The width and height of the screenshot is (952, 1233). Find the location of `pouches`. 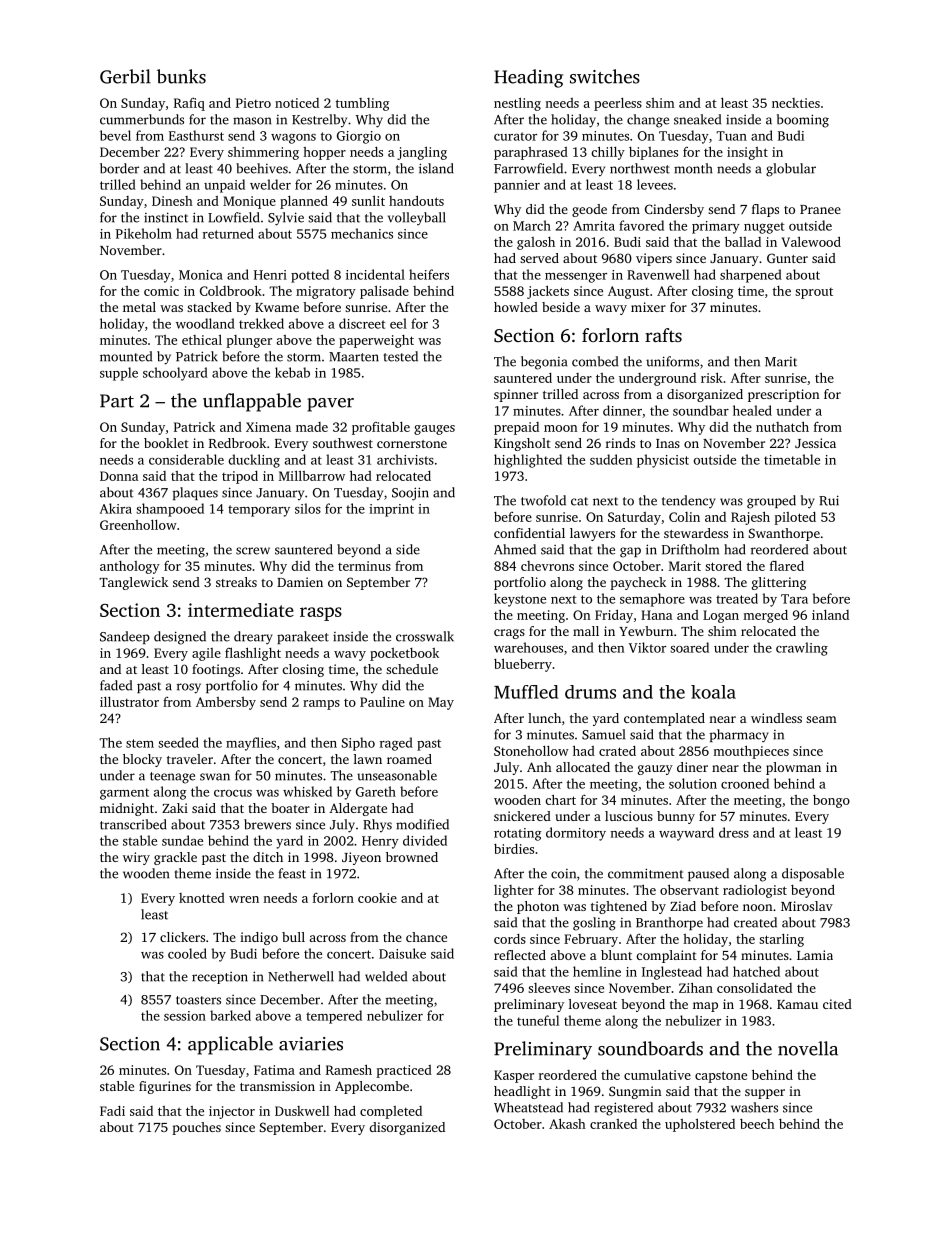

pouches is located at coordinates (196, 1128).
